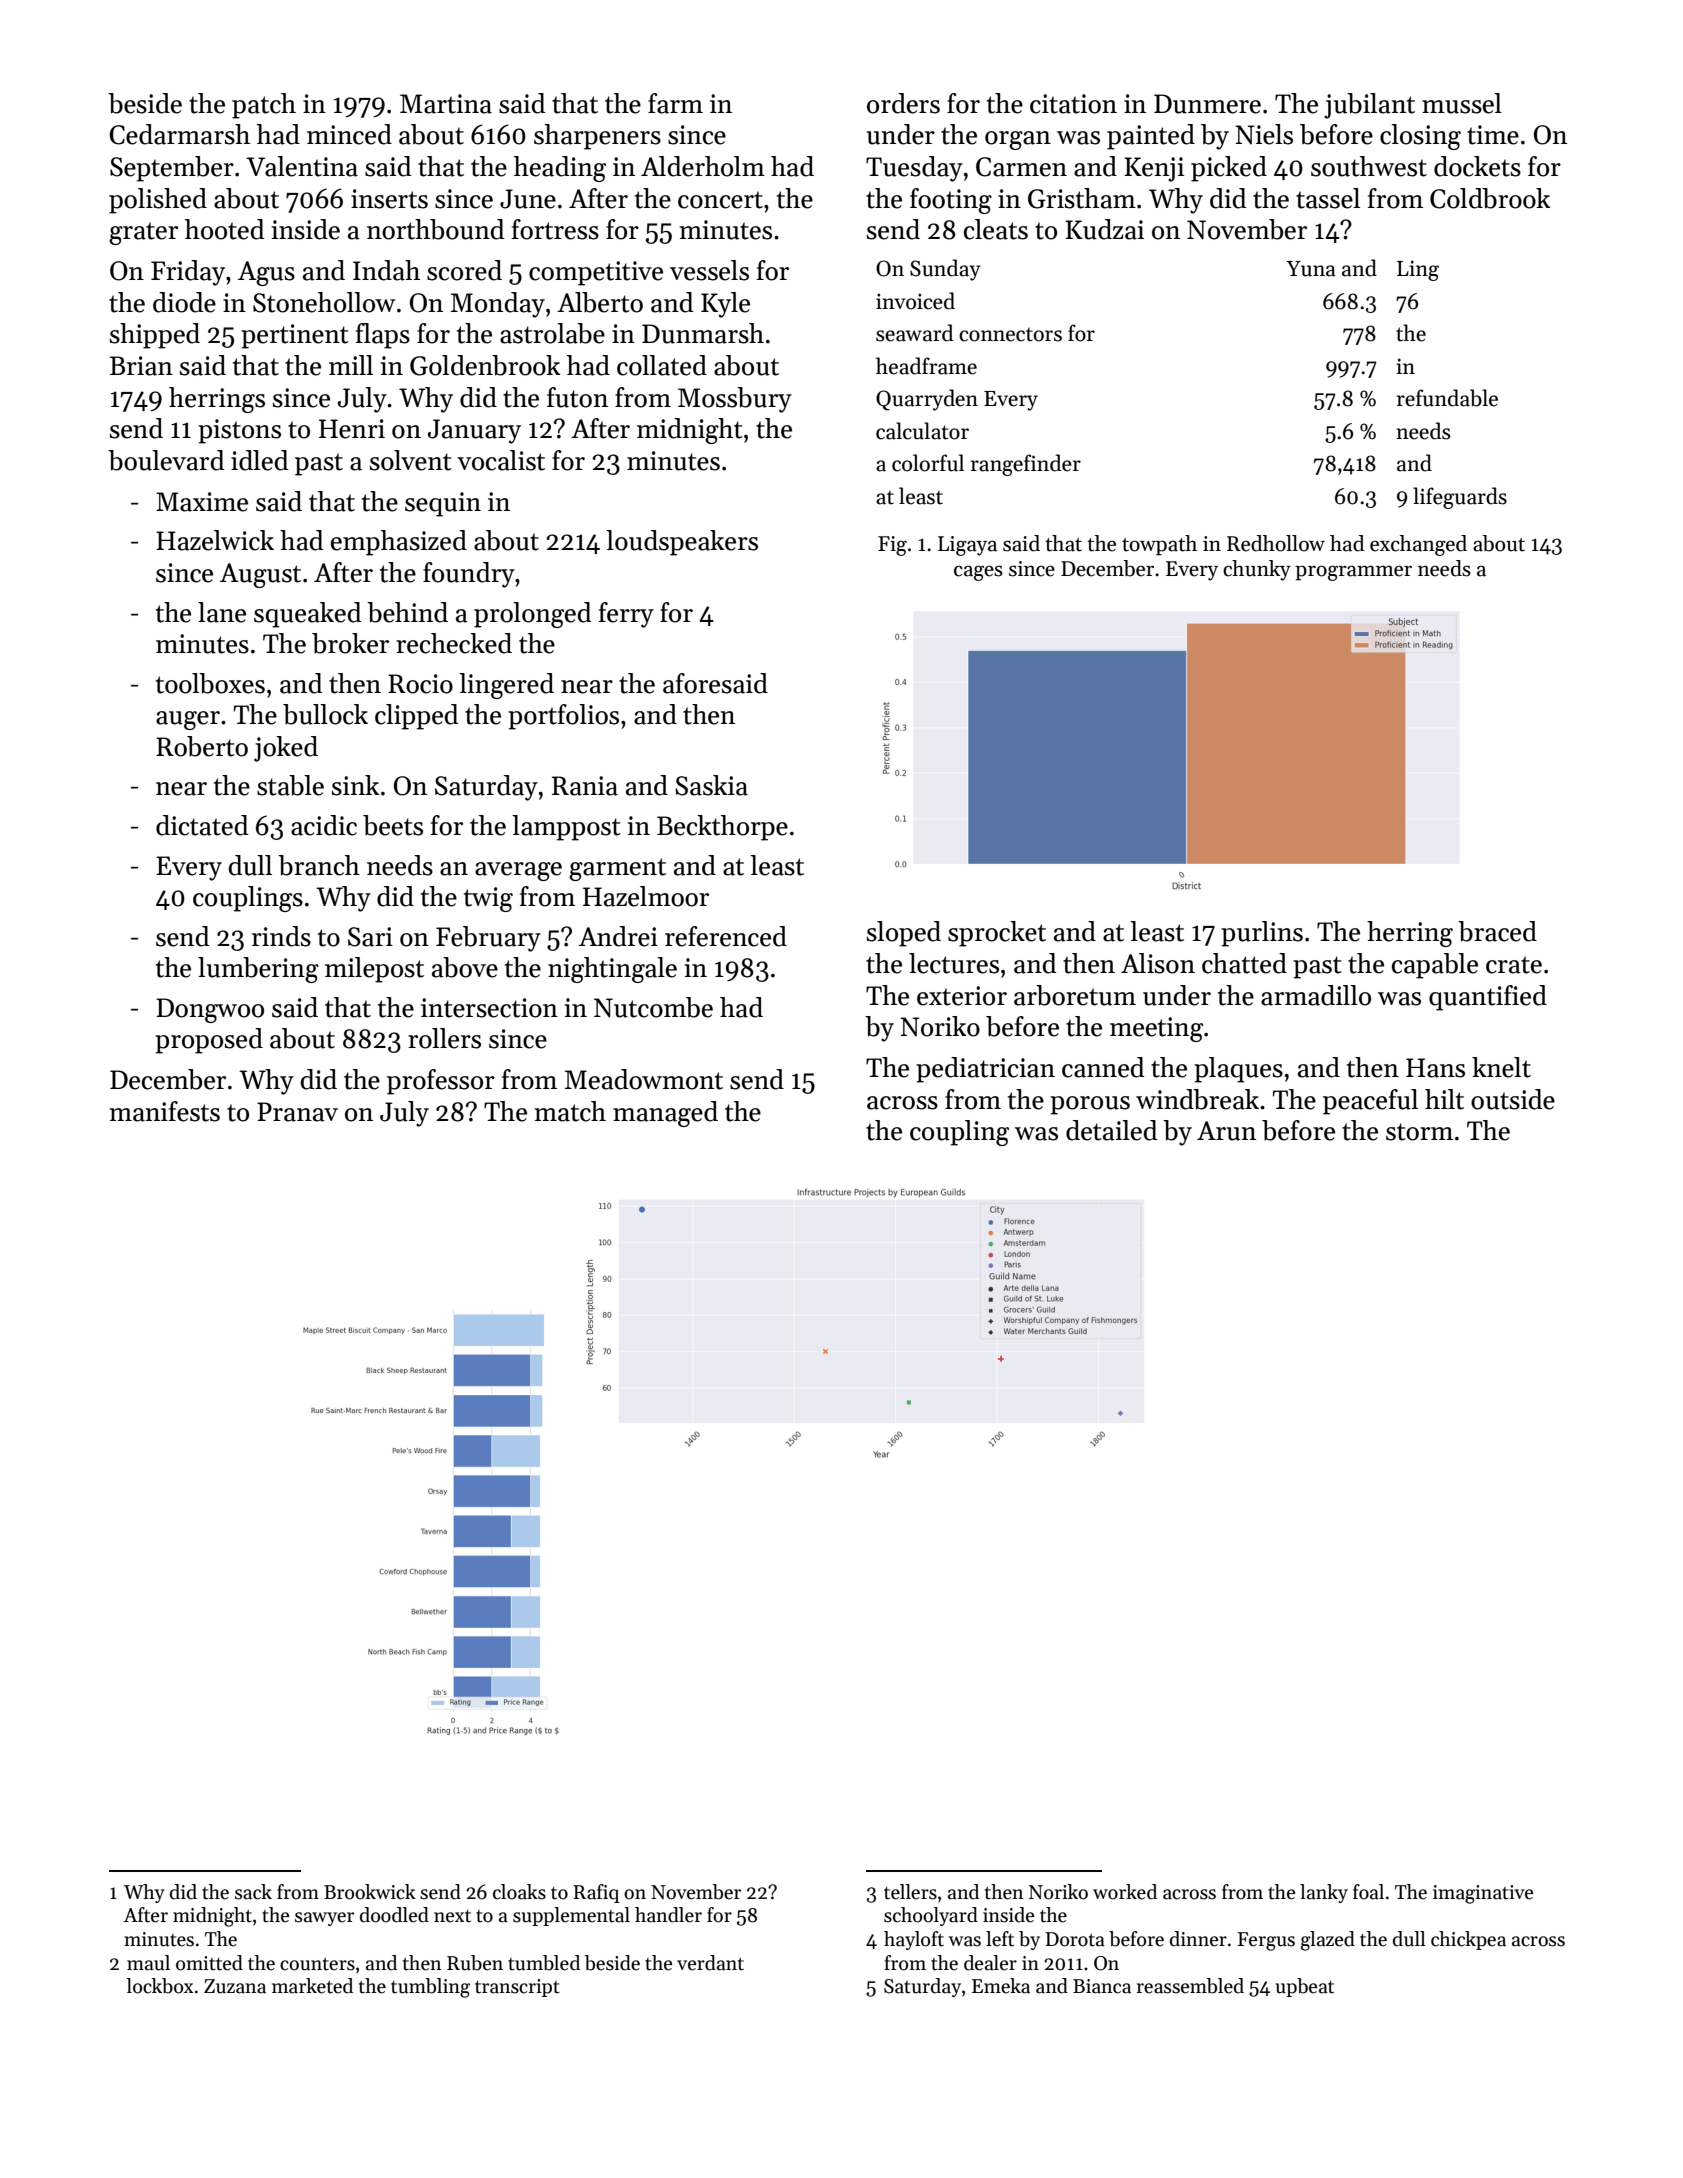  What do you see at coordinates (962, 996) in the image?
I see `exterior` at bounding box center [962, 996].
